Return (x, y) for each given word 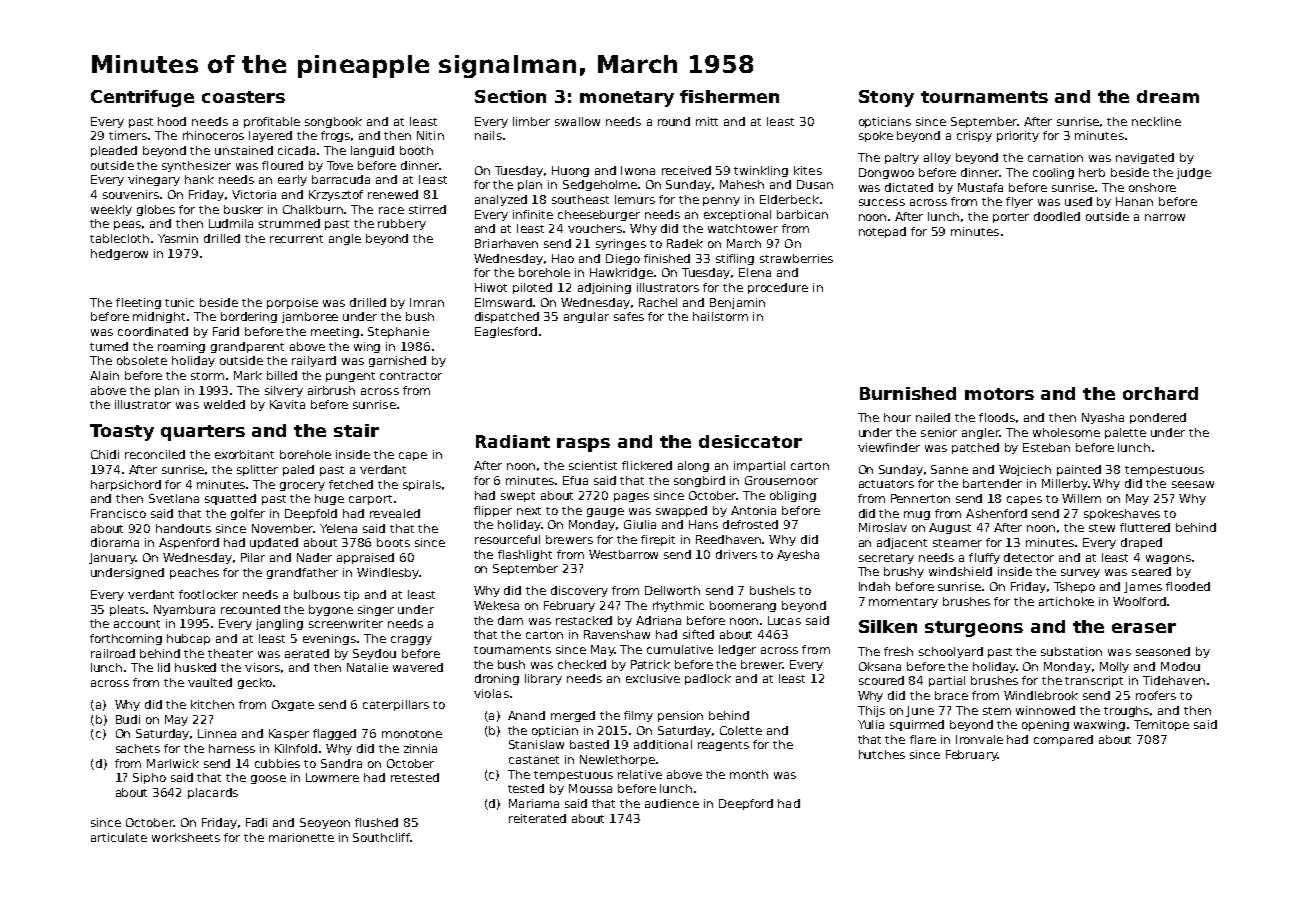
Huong (570, 171)
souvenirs (131, 194)
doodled (1057, 216)
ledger (737, 650)
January (112, 558)
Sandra (341, 763)
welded (224, 404)
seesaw (1193, 484)
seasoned (1163, 651)
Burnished (908, 393)
